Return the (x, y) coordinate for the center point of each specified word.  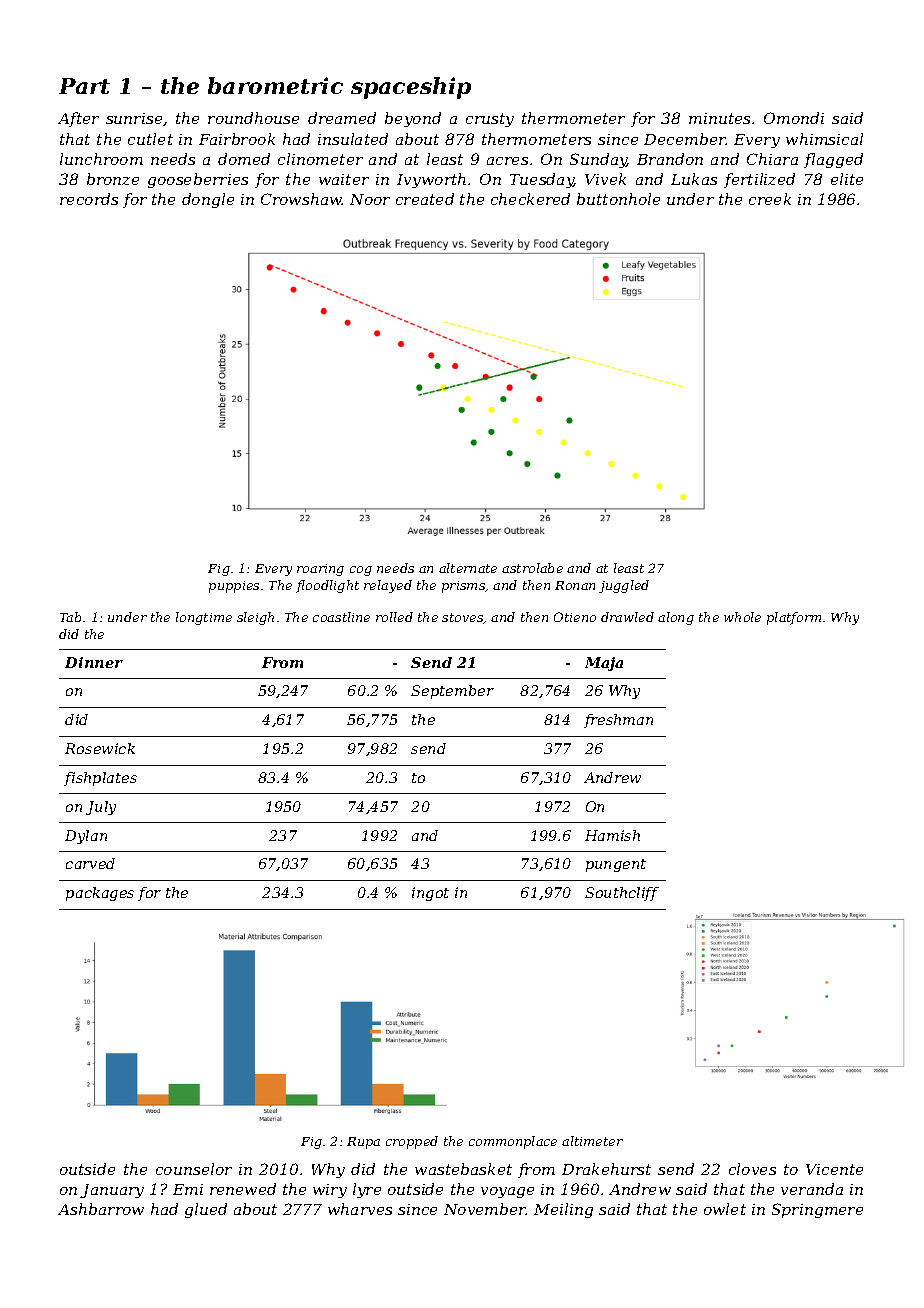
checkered (530, 199)
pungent (616, 865)
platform (794, 618)
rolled (394, 617)
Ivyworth (431, 180)
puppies (234, 587)
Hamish (612, 835)
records (89, 199)
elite (847, 179)
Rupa (363, 1143)
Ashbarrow (101, 1209)
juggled (624, 586)
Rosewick (100, 748)
